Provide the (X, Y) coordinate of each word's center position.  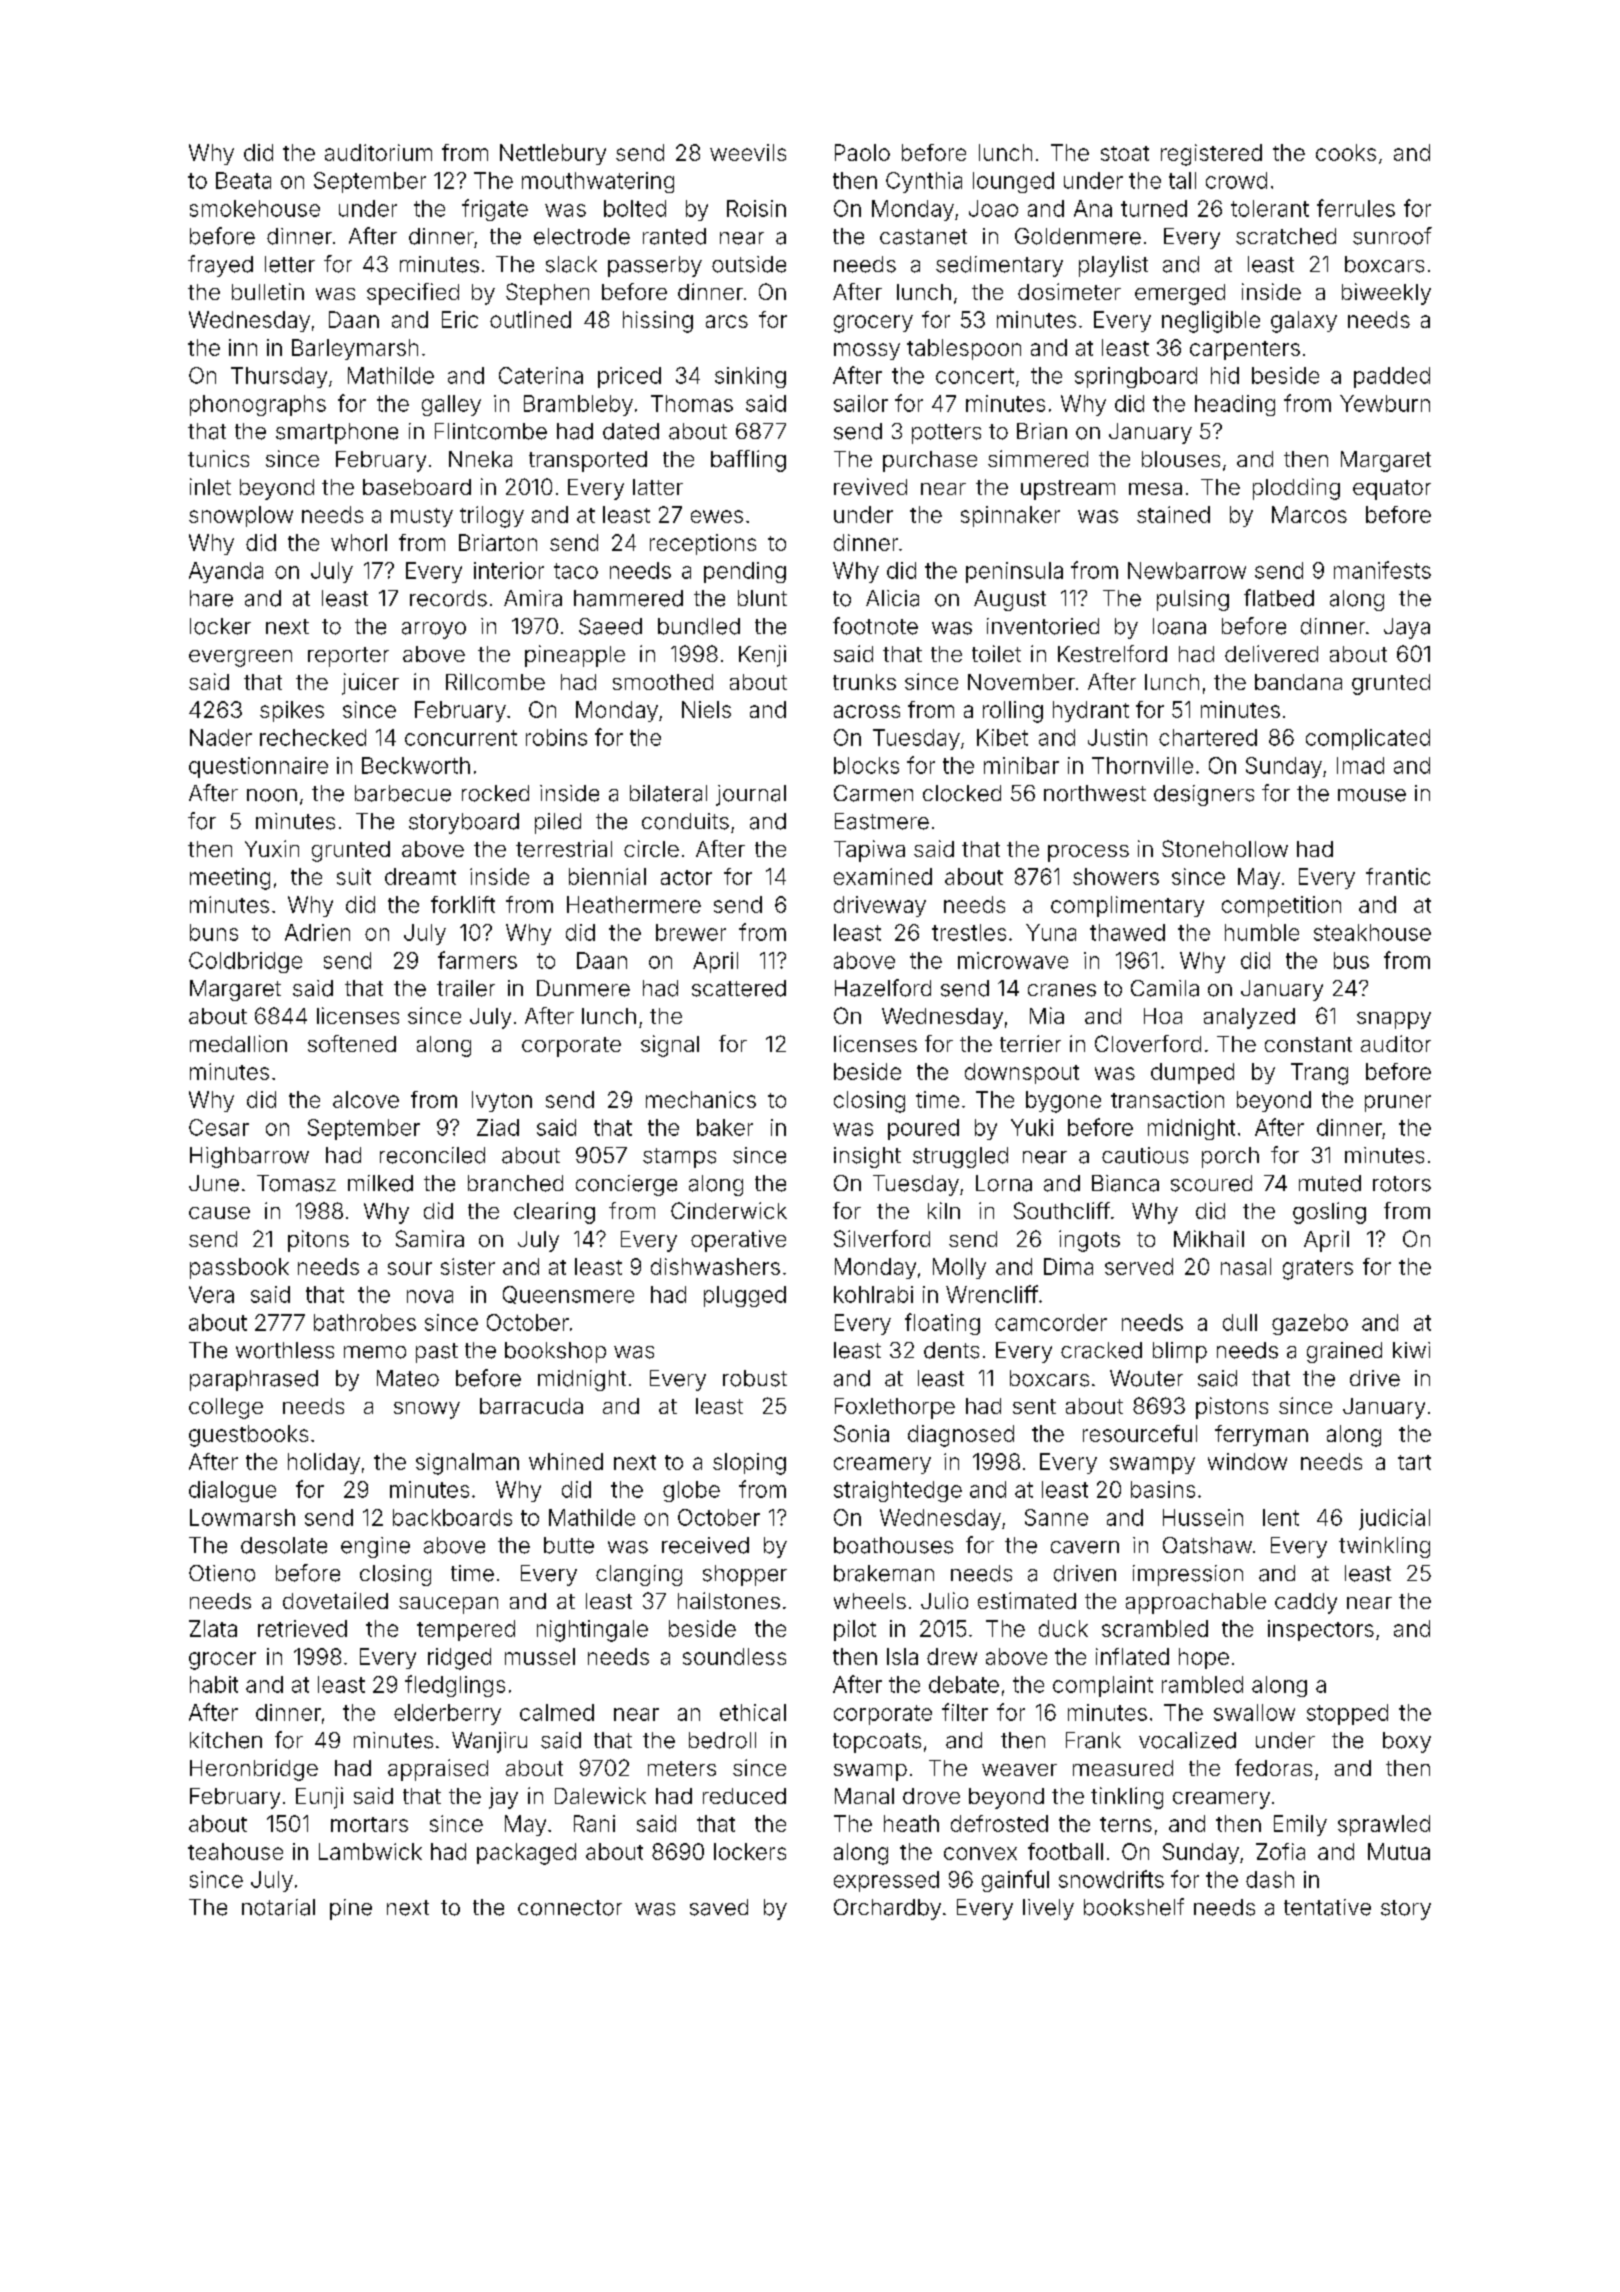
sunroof (1392, 236)
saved (719, 1907)
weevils (748, 152)
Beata (243, 180)
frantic (1398, 876)
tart (1414, 1462)
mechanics (701, 1099)
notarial (278, 1907)
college (226, 1408)
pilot (855, 1630)
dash (1270, 1879)
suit (354, 876)
